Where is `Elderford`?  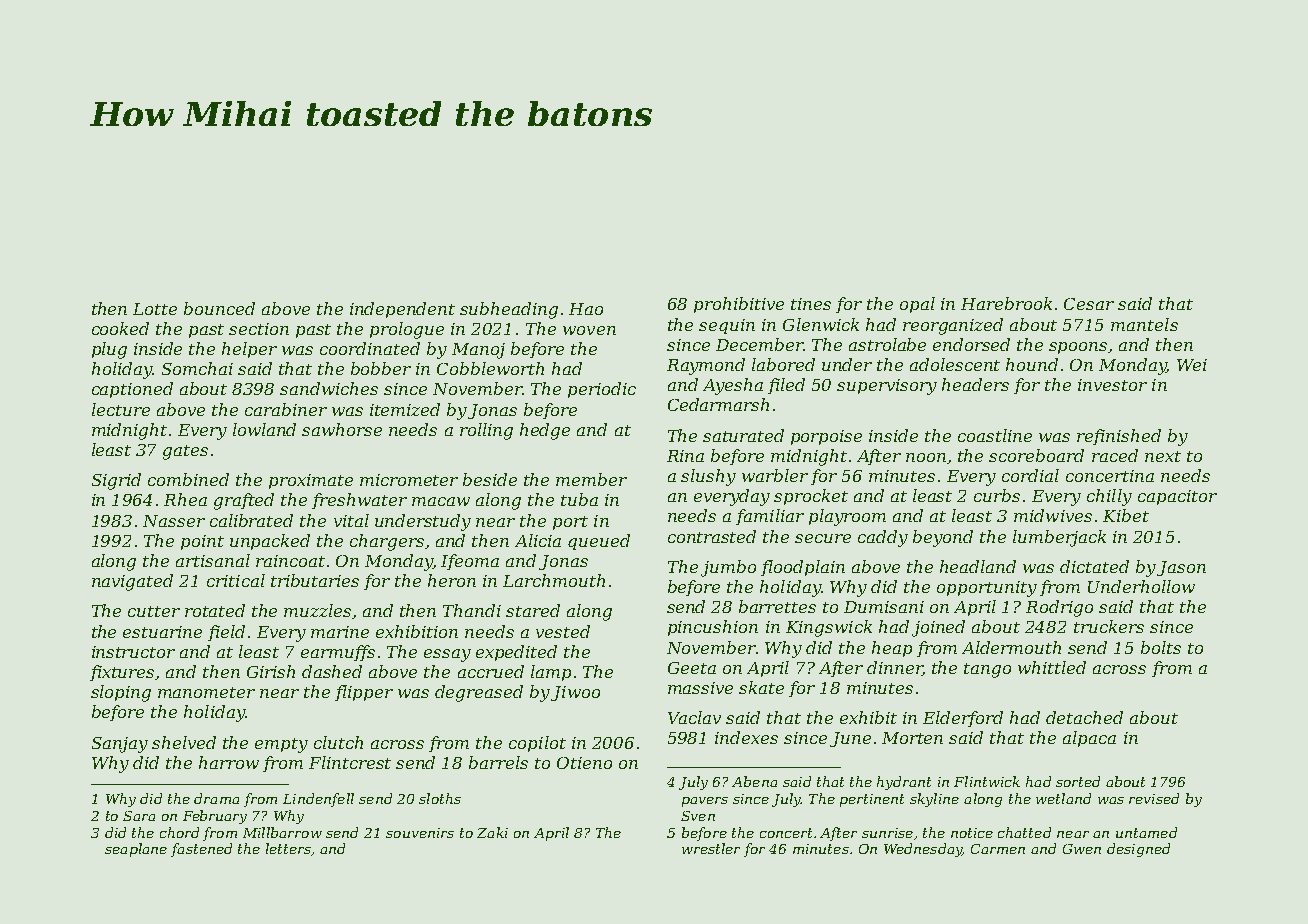
Elderford is located at coordinates (963, 719).
